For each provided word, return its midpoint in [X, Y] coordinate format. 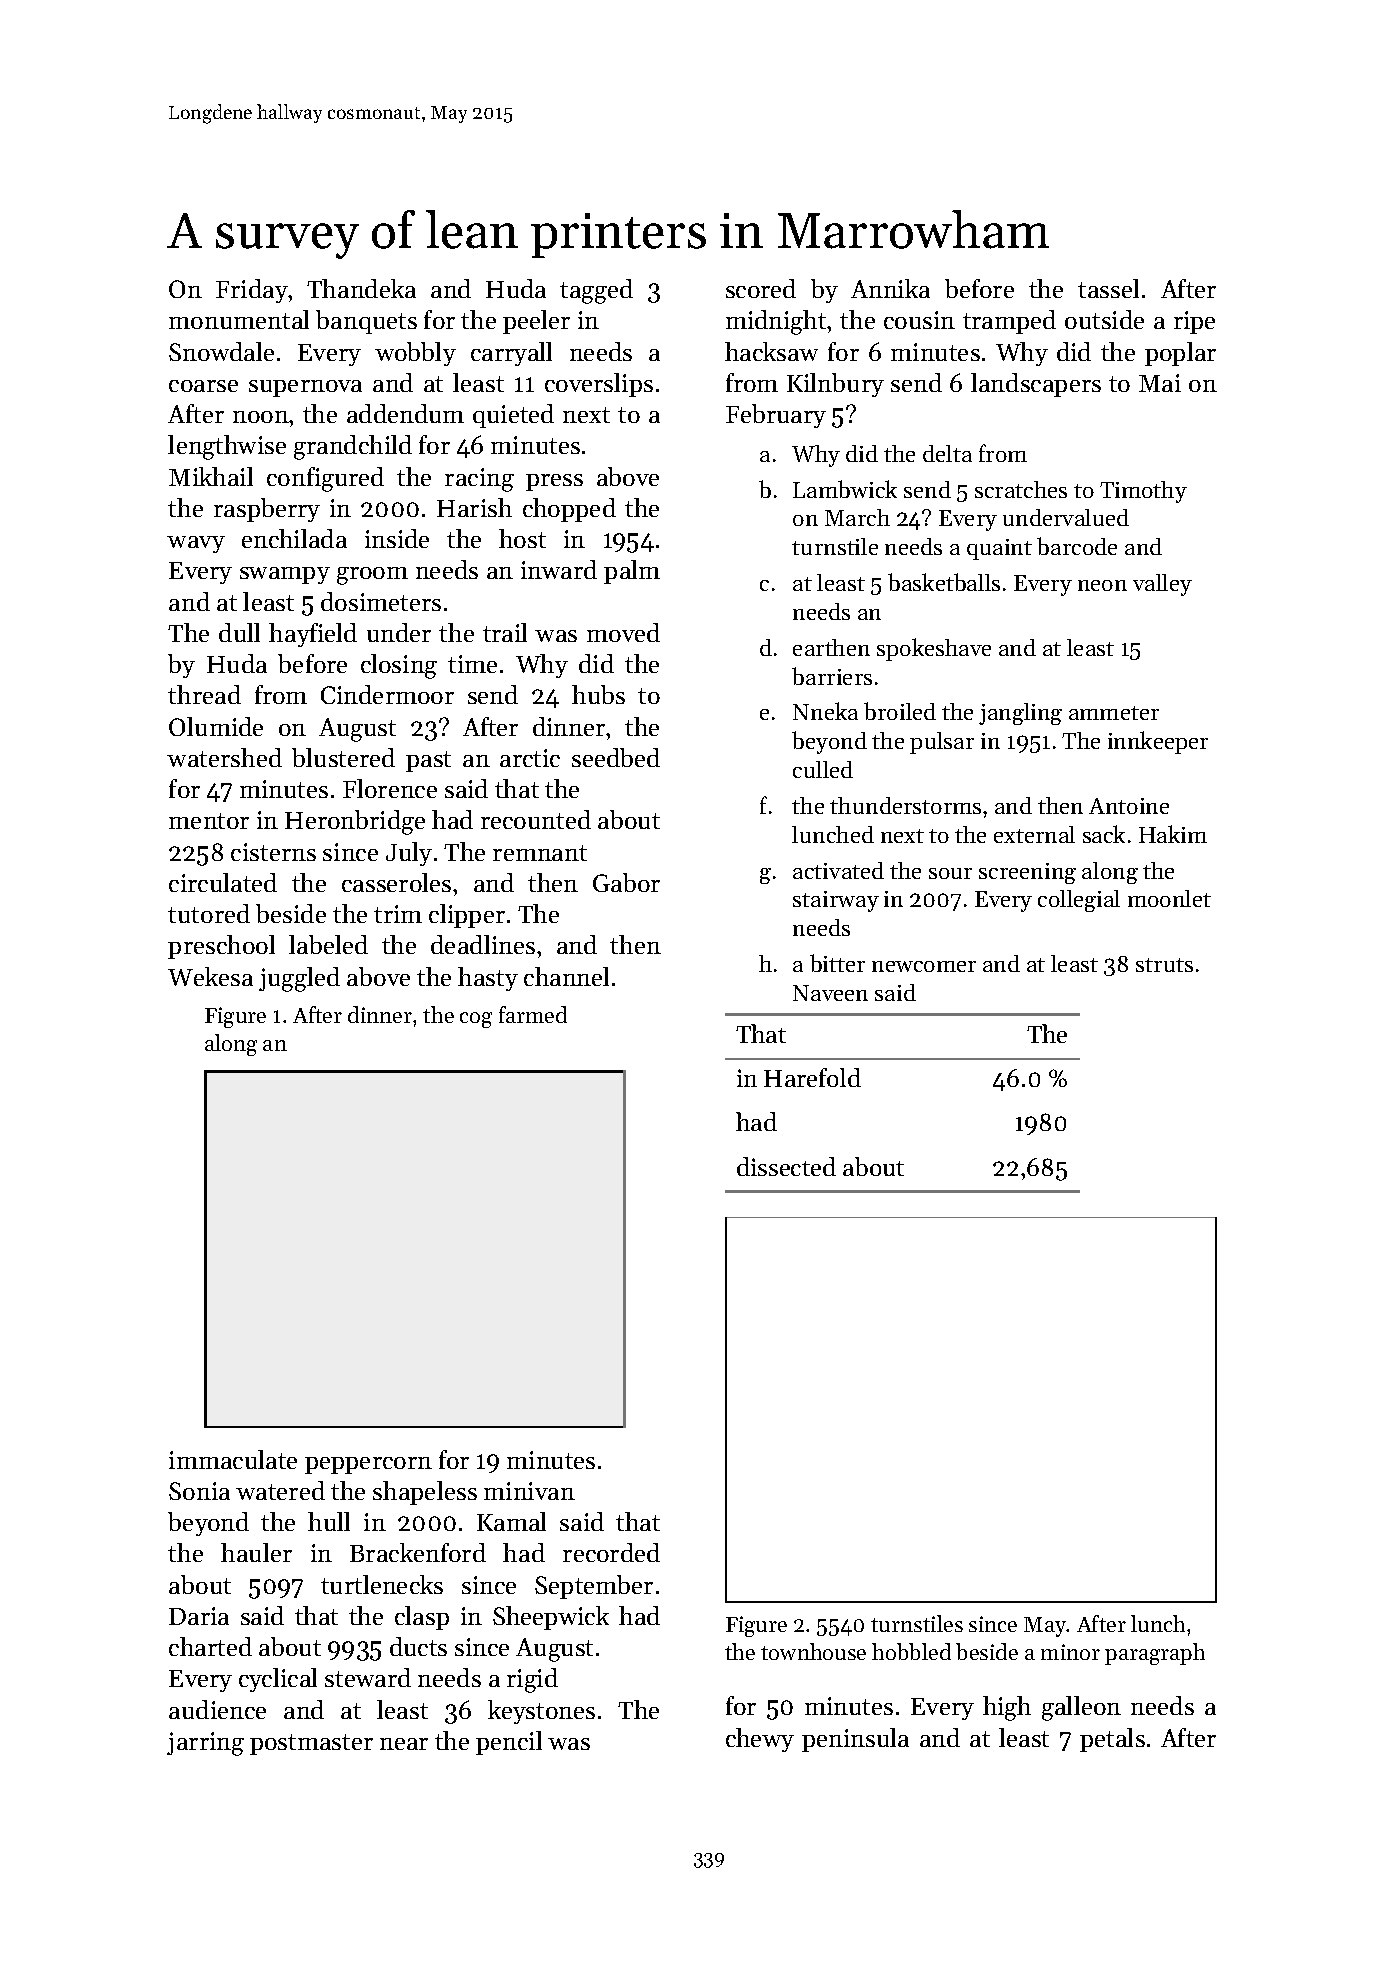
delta [947, 453]
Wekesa [210, 976]
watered [280, 1490]
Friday [252, 291]
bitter [837, 963]
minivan [529, 1491]
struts [1164, 965]
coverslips [599, 385]
